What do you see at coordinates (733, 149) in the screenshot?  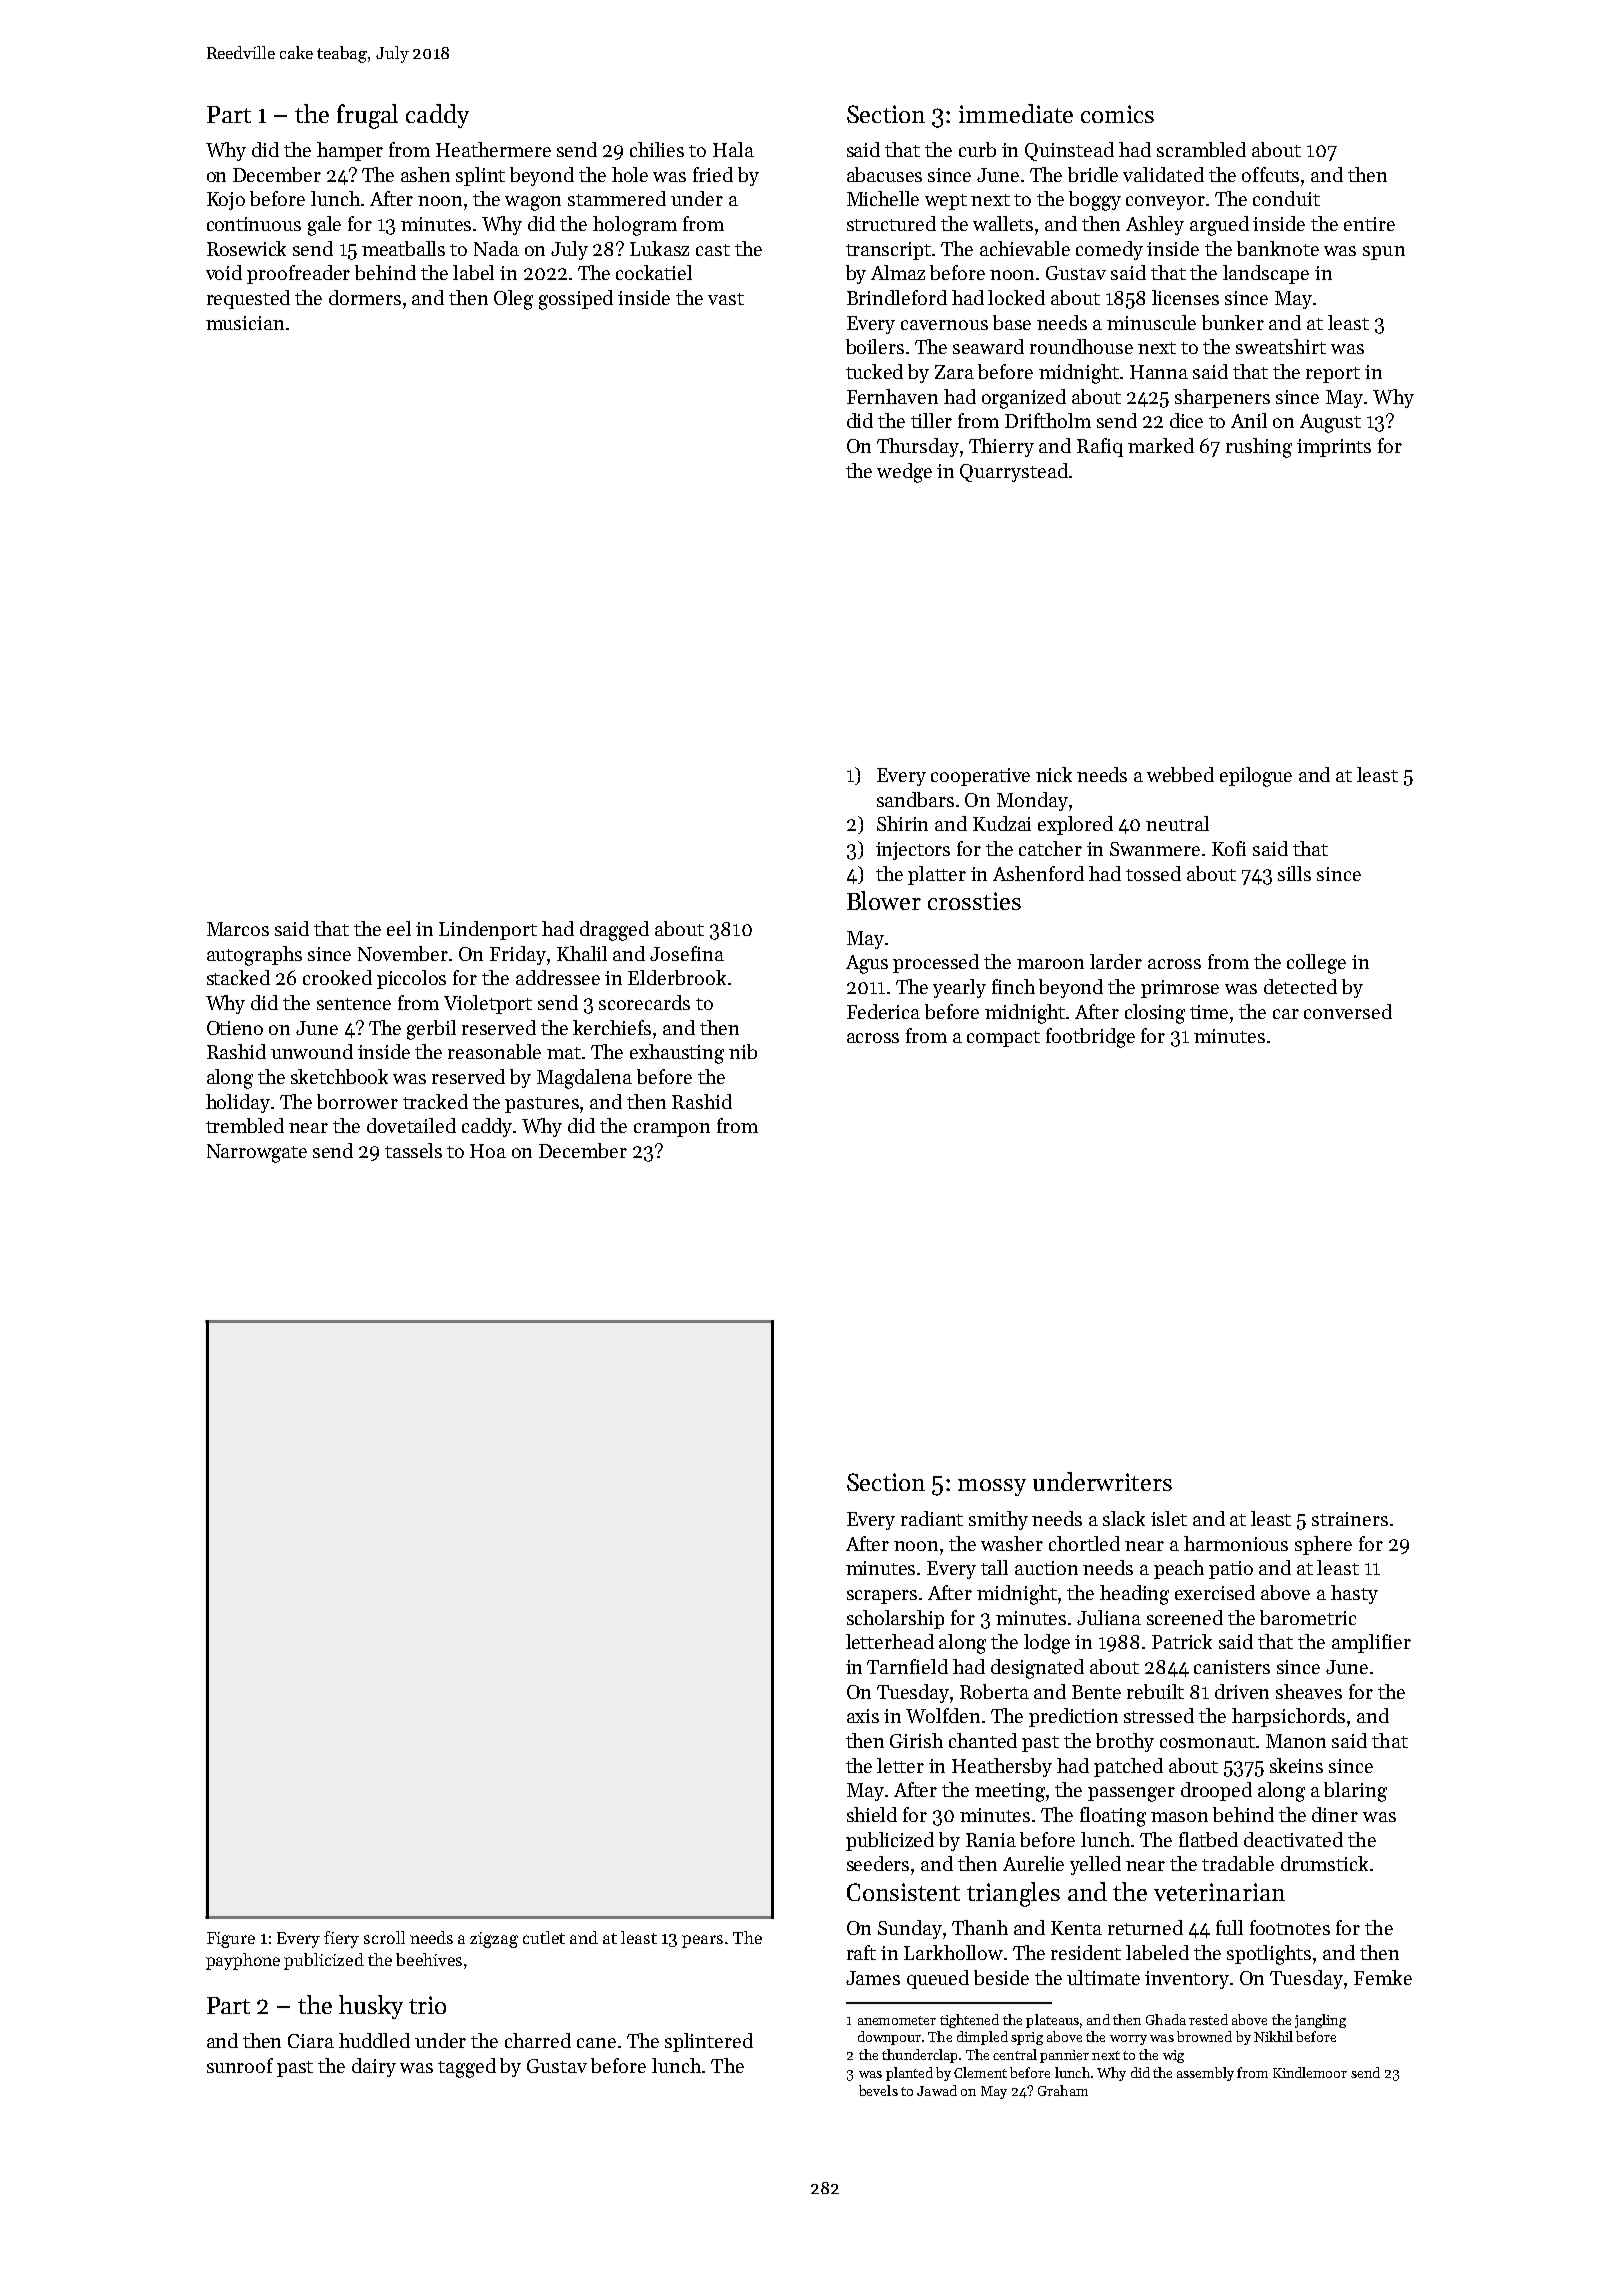 I see `Hala` at bounding box center [733, 149].
